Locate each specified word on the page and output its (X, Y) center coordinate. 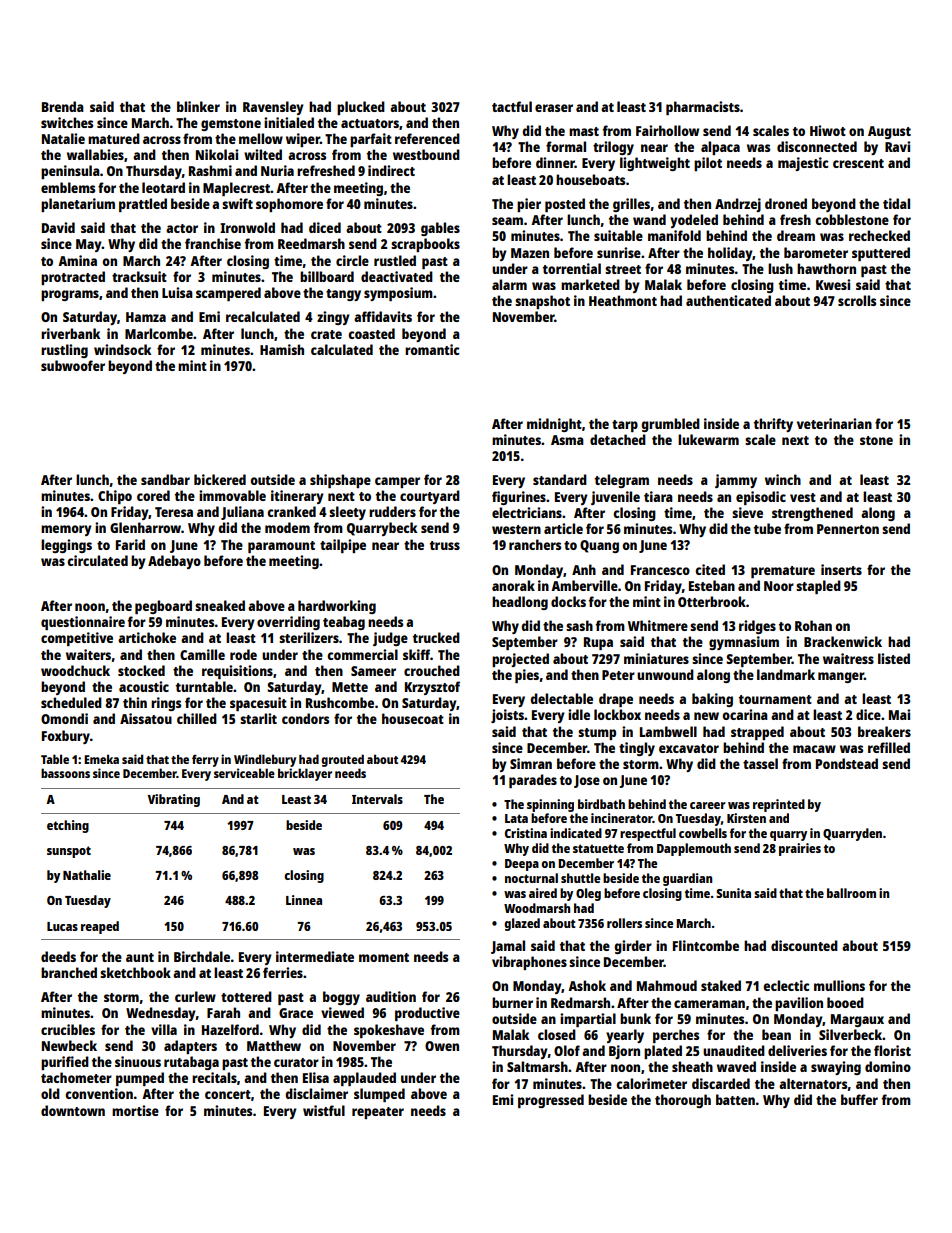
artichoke (147, 637)
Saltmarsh (537, 1066)
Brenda (63, 106)
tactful (512, 106)
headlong (520, 603)
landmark (786, 674)
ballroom (851, 893)
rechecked (879, 235)
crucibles (68, 1029)
